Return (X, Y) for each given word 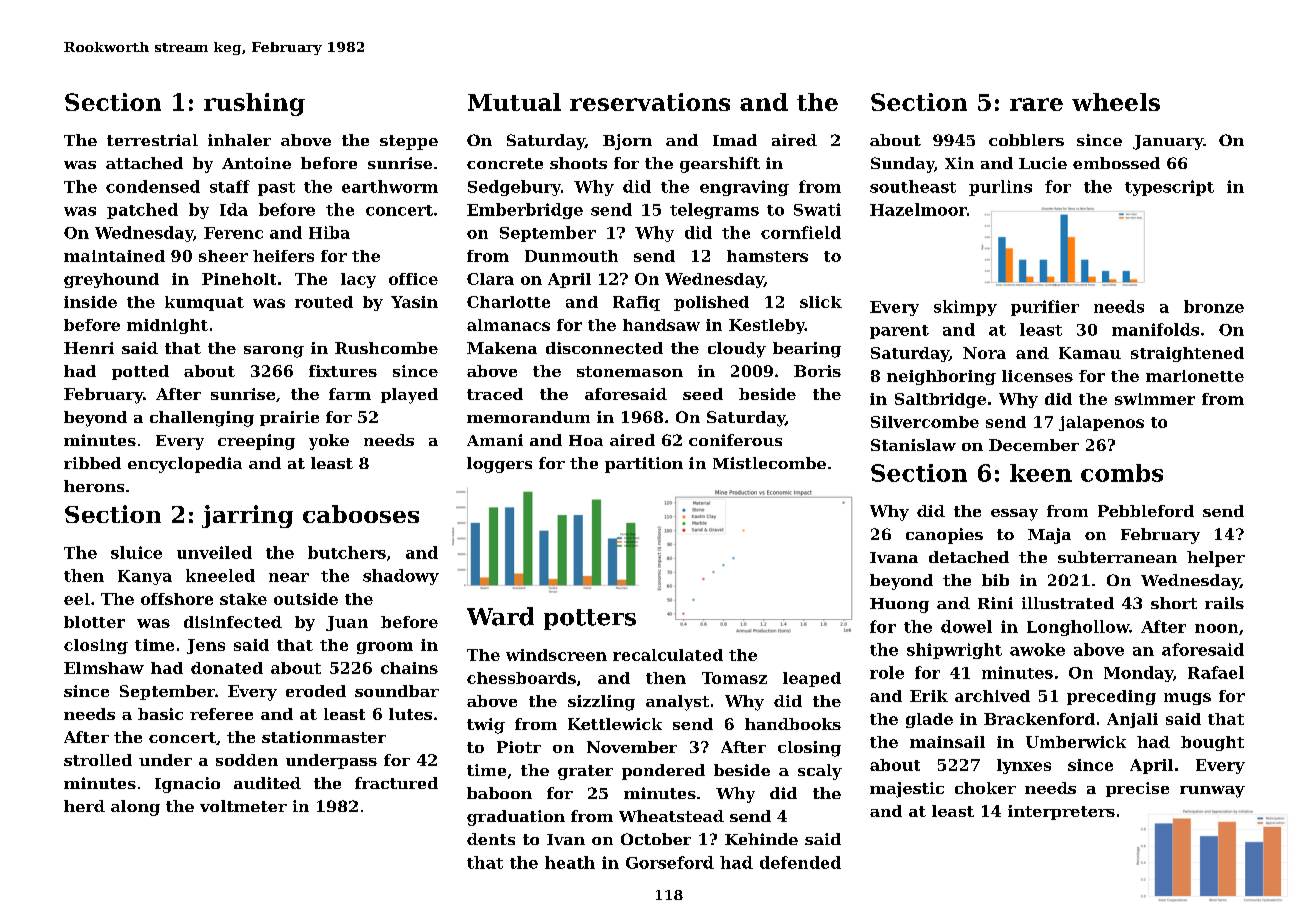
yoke (329, 442)
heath (570, 862)
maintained (114, 256)
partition (644, 465)
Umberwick (1076, 742)
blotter (94, 622)
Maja (1049, 536)
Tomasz (734, 678)
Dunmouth (571, 256)
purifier (1045, 308)
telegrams (714, 211)
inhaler (239, 140)
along (135, 808)
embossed (1116, 163)
